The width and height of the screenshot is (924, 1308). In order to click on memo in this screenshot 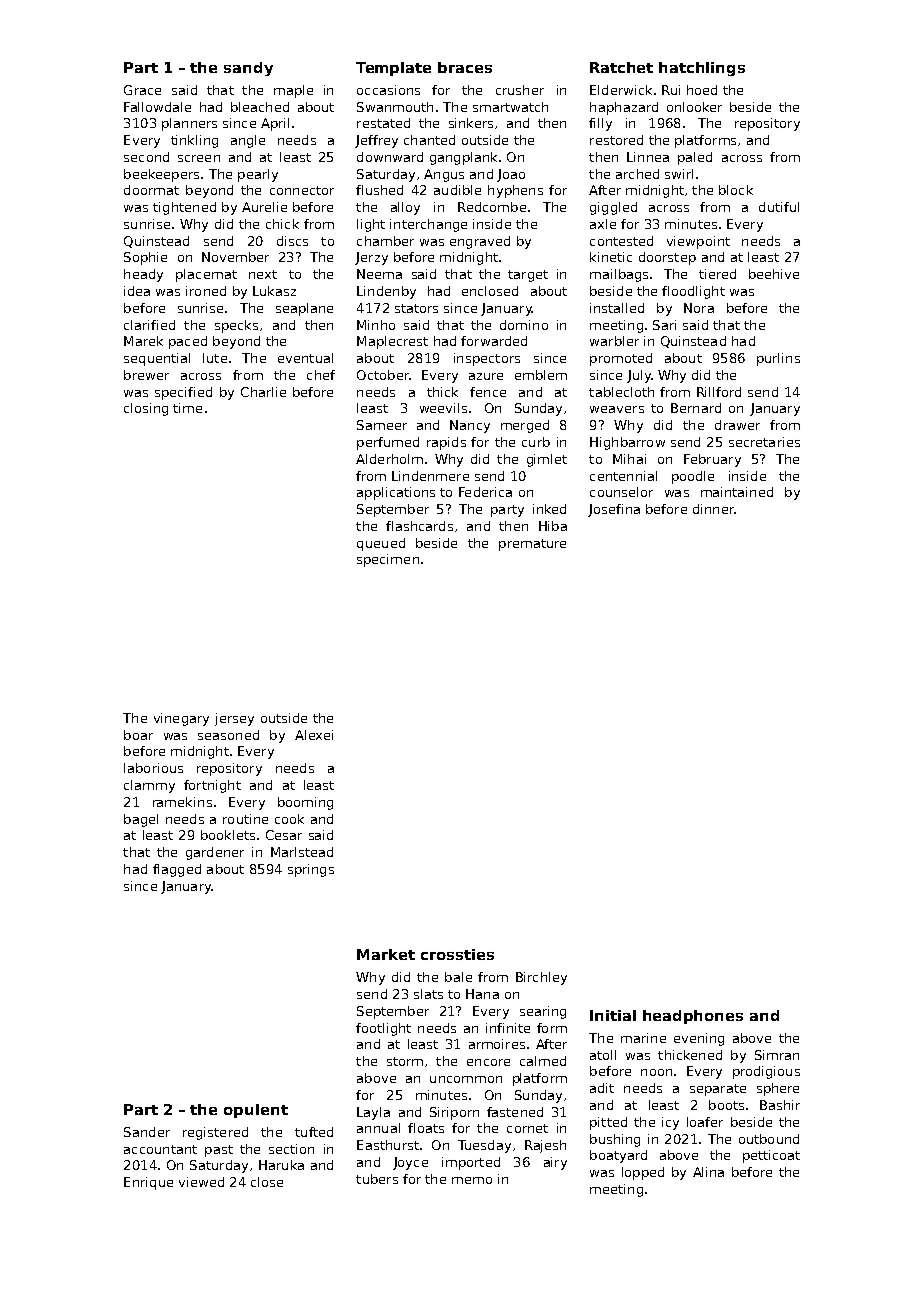, I will do `click(472, 1180)`.
